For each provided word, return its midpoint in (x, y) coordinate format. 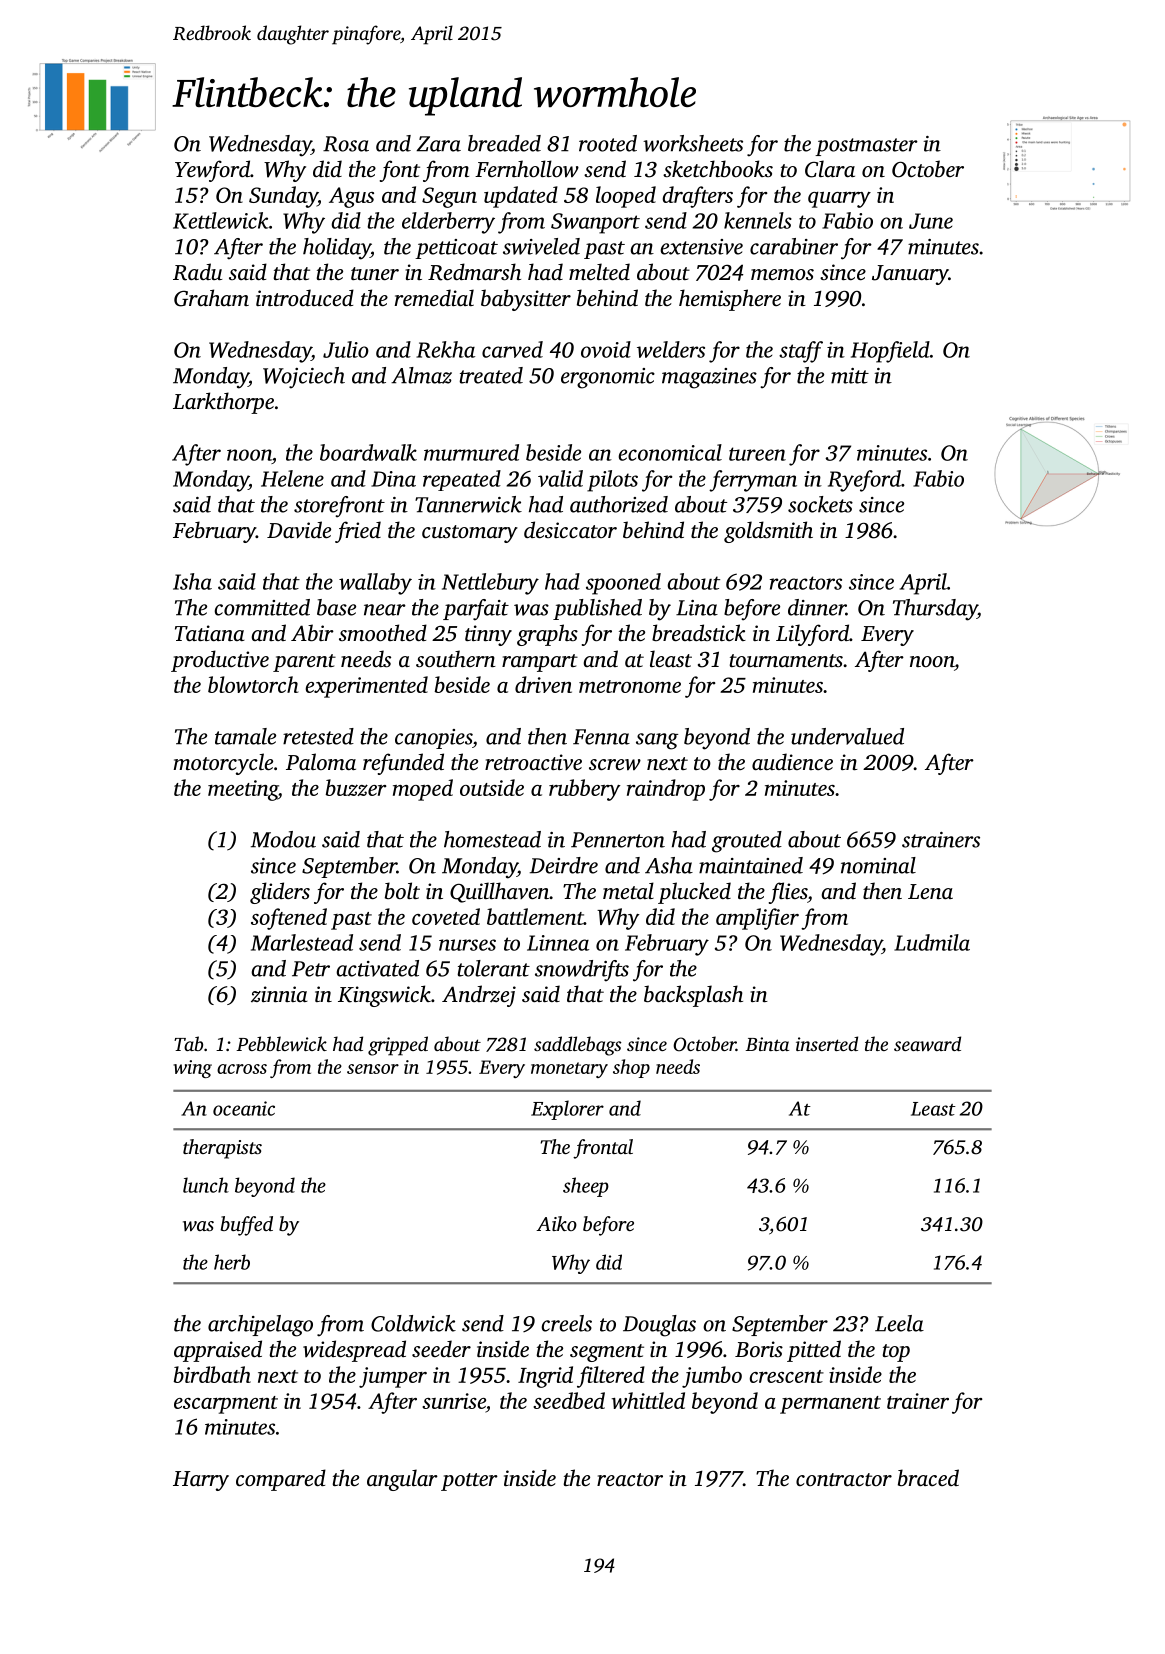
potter (469, 1482)
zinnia (279, 994)
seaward (927, 1043)
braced (928, 1477)
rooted (608, 143)
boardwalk (368, 452)
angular (402, 1480)
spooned (623, 584)
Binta (767, 1044)
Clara (830, 169)
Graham (211, 298)
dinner (817, 607)
